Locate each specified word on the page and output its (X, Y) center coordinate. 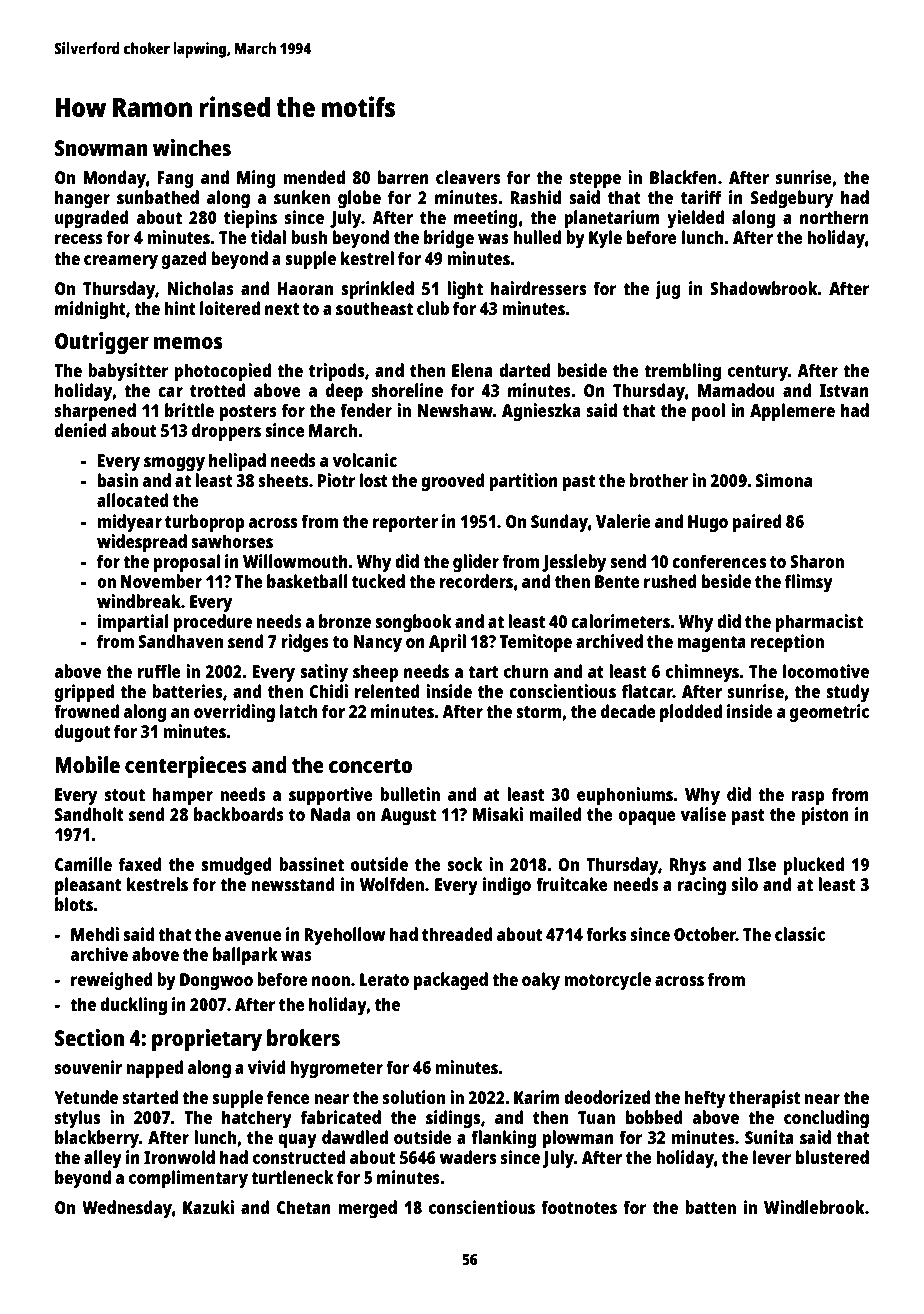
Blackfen (683, 177)
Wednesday (127, 1209)
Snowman (101, 148)
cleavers (468, 177)
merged (367, 1209)
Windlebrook (814, 1207)
